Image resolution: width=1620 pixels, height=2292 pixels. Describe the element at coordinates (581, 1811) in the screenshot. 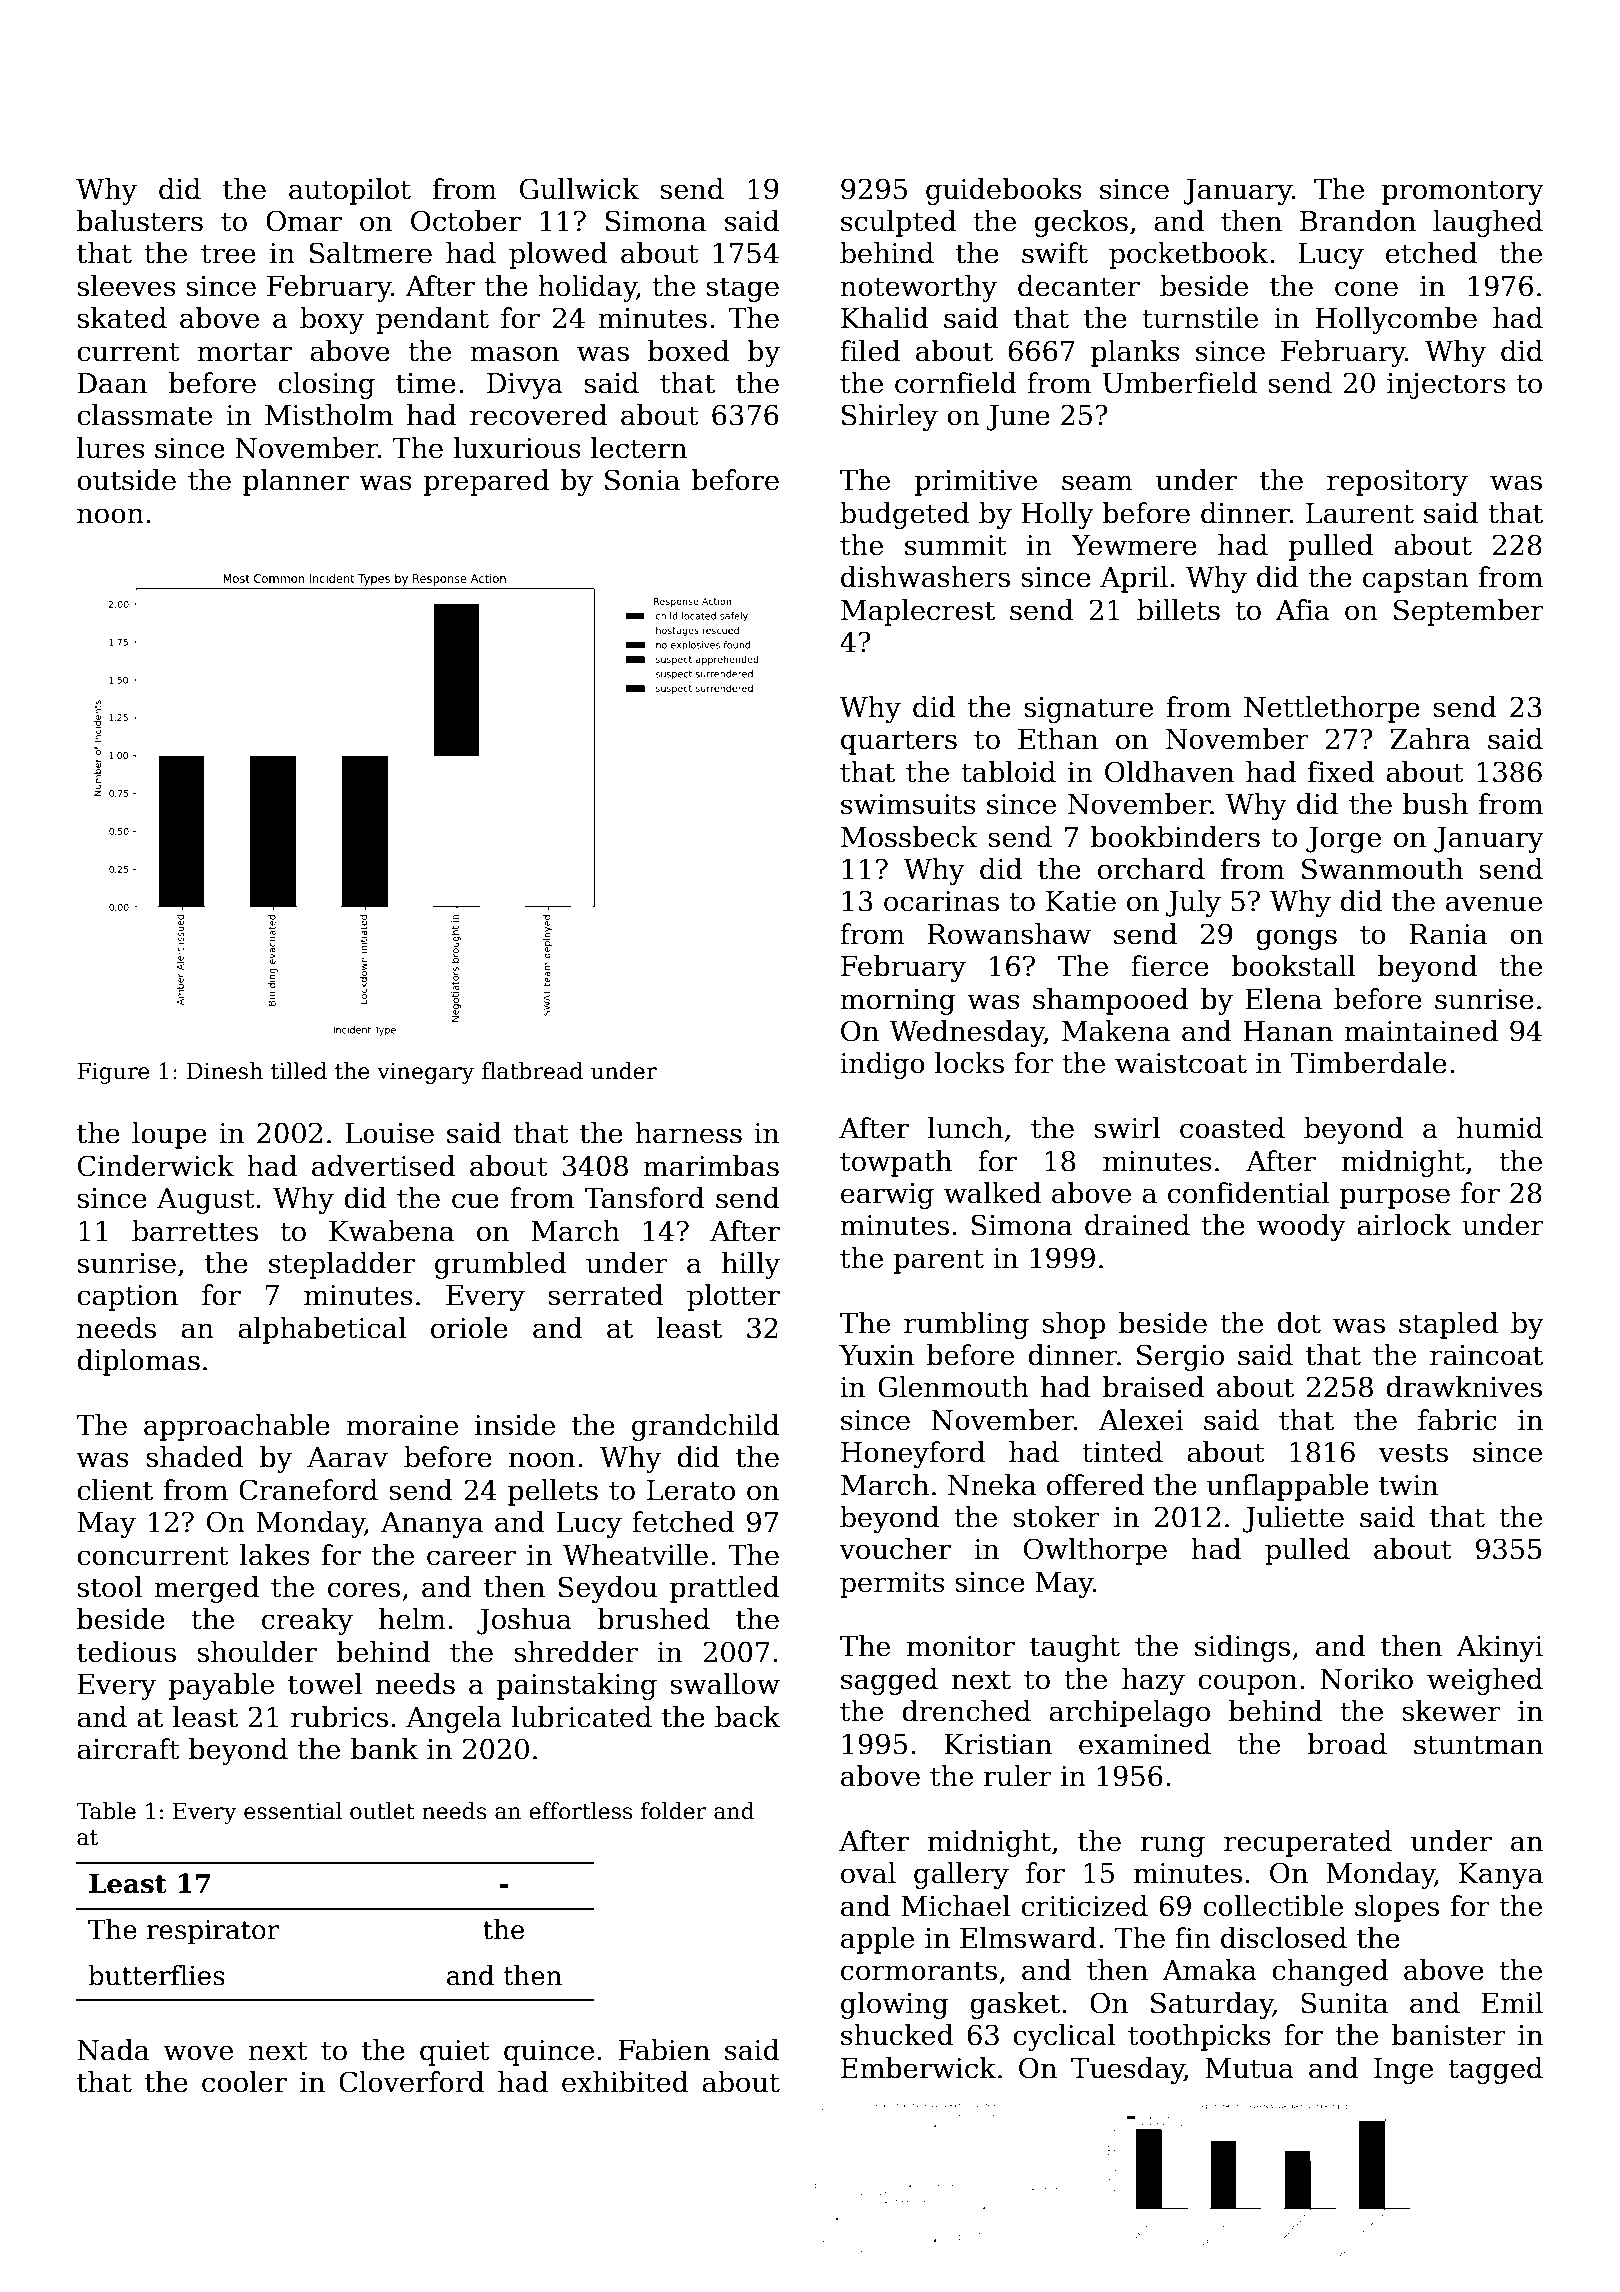

I see `effortless` at that location.
